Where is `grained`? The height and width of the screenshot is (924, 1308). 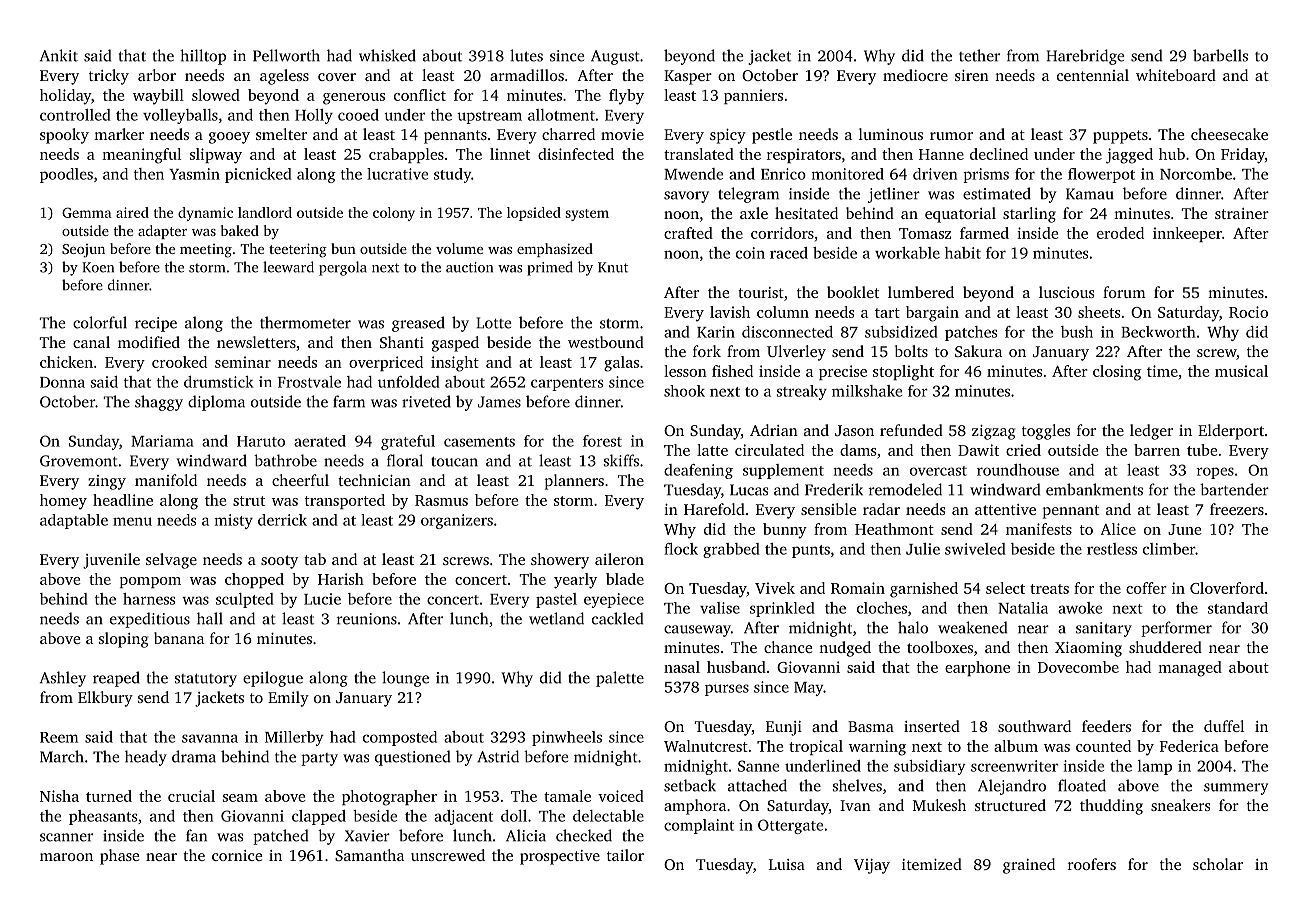
grained is located at coordinates (1029, 866).
